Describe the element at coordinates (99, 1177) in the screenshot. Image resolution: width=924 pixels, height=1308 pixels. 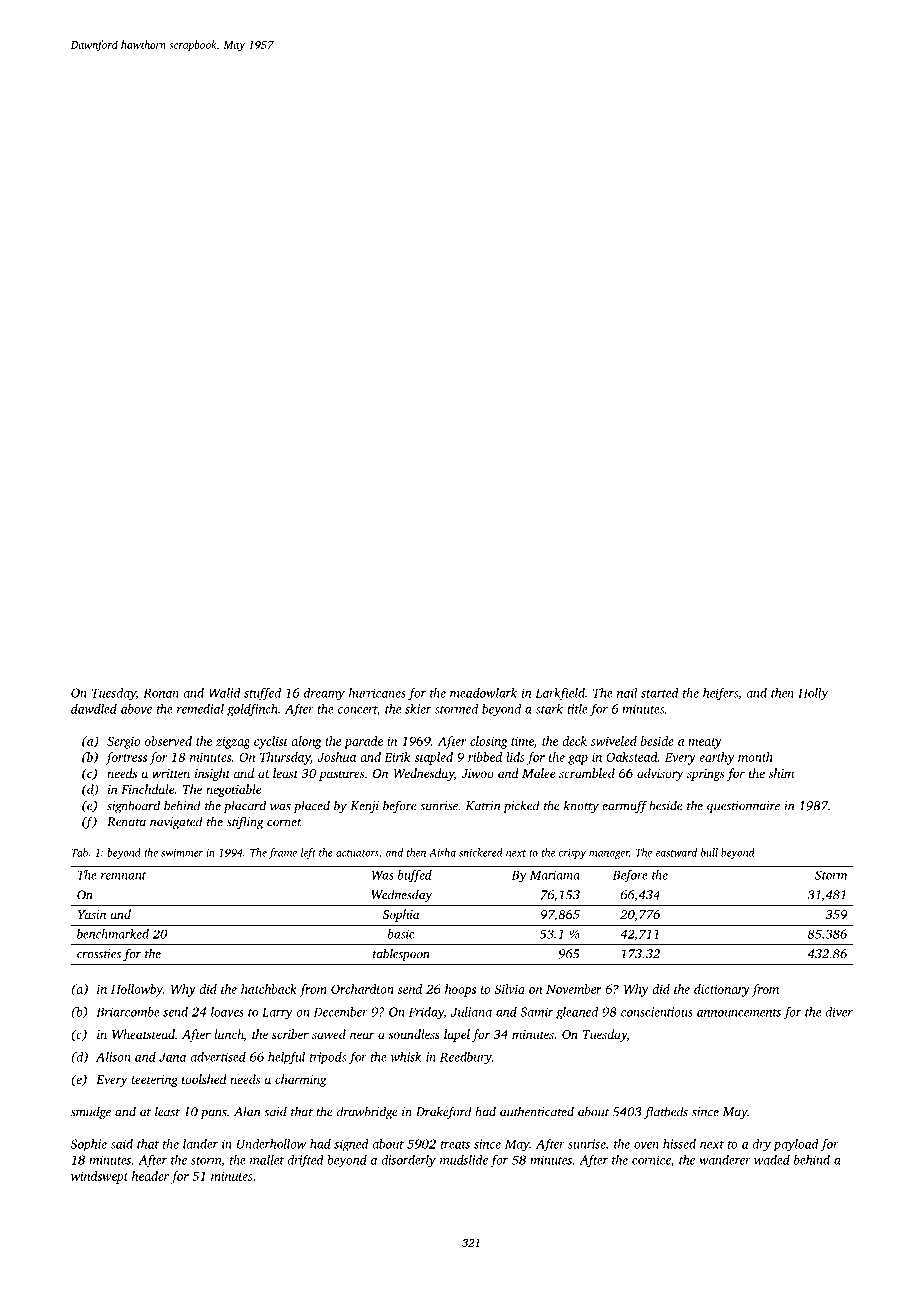
I see `windswept` at that location.
